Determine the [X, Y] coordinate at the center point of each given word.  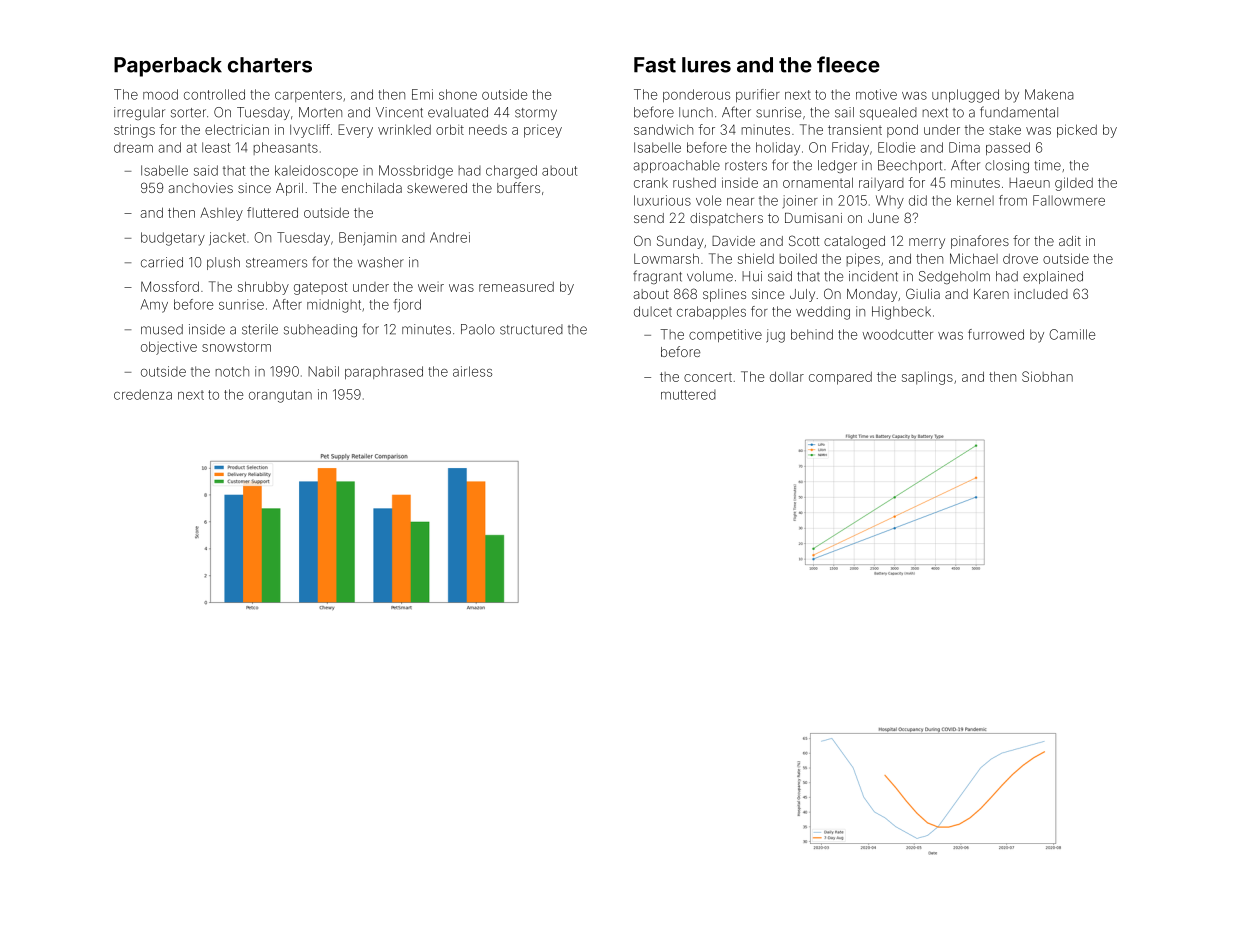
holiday [778, 149]
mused [162, 329]
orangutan [280, 396]
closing [1007, 166]
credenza [143, 394]
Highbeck [901, 313]
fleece [848, 64]
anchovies [201, 188]
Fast [655, 65]
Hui [752, 276]
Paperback [168, 67]
